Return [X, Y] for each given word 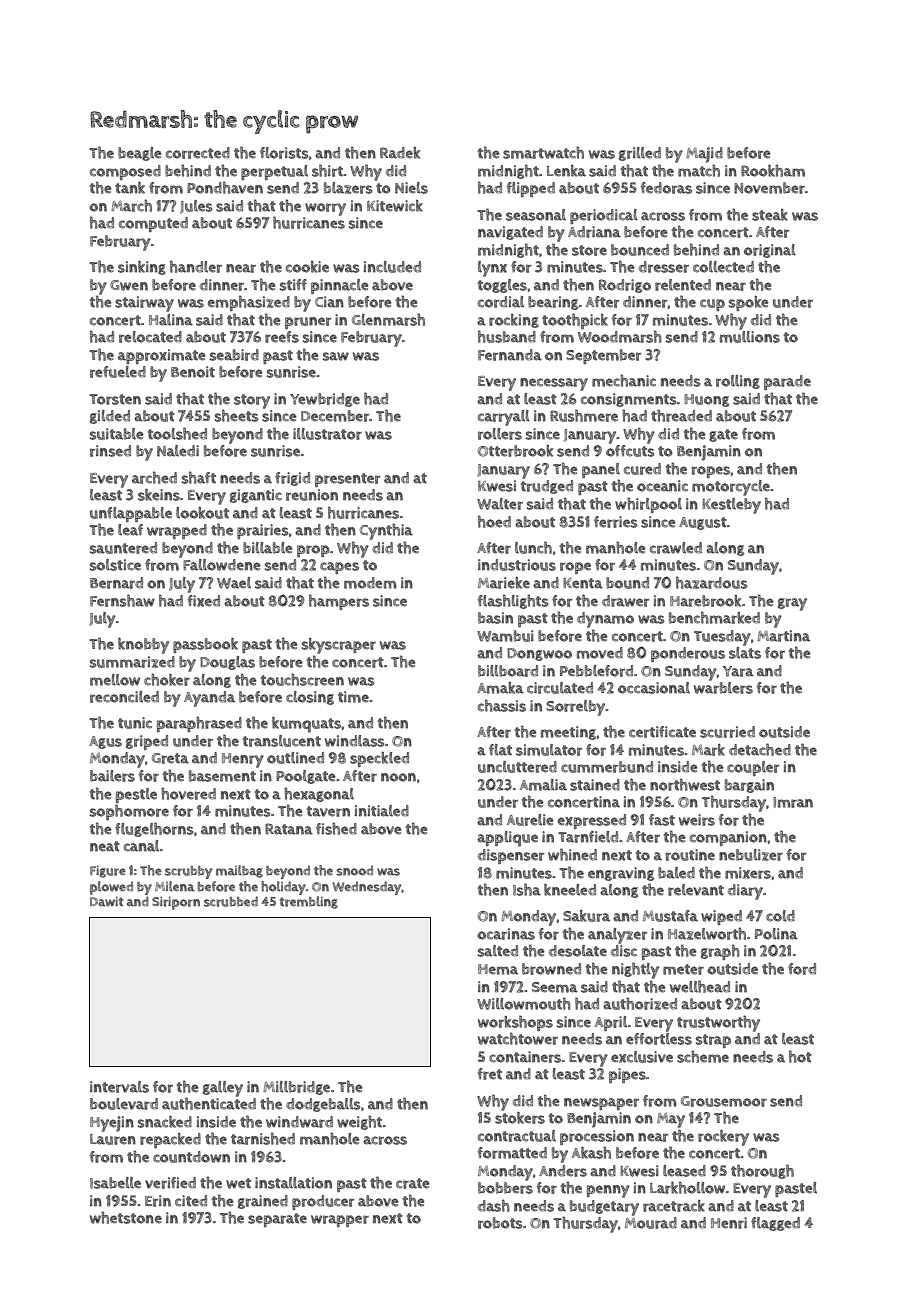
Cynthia [386, 531]
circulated [560, 688]
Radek [400, 153]
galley [223, 1089]
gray [792, 604]
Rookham [773, 170]
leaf [130, 530]
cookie [307, 267]
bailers [112, 776]
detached [760, 749]
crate [413, 1183]
